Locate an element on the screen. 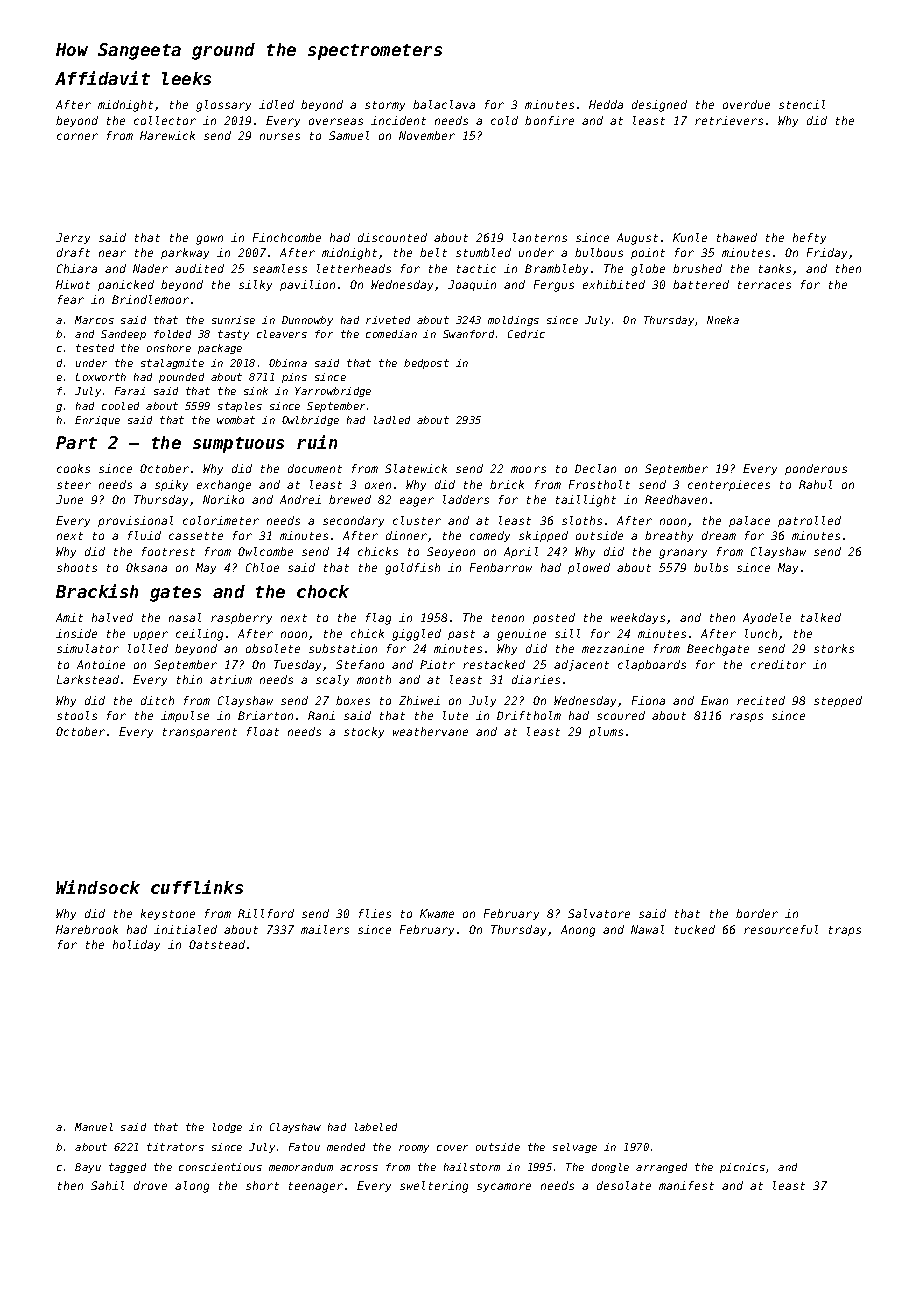 This screenshot has height=1308, width=924. stools is located at coordinates (77, 715).
